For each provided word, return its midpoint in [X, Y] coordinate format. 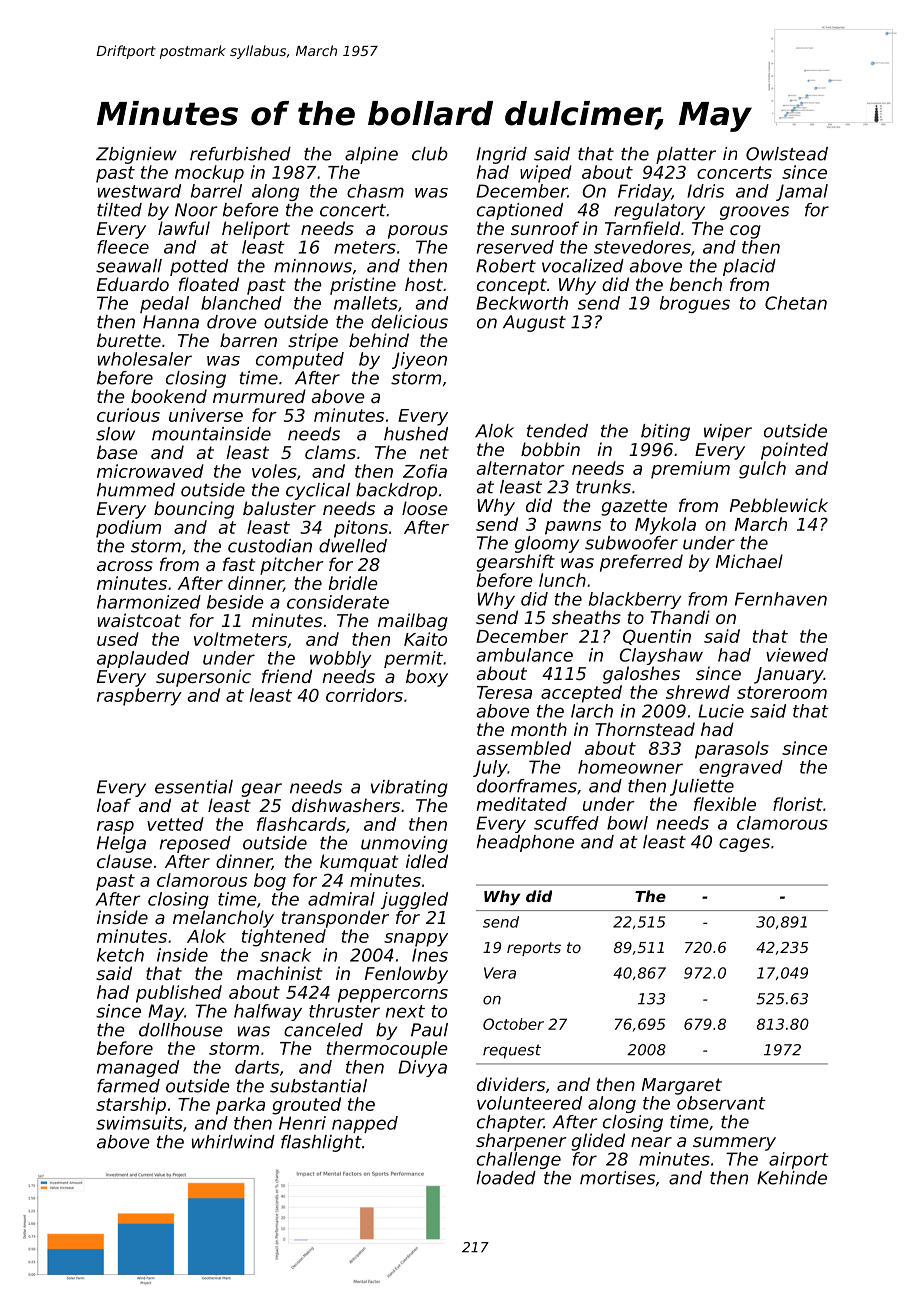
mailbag [413, 622]
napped [365, 1124]
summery [734, 1144]
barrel [216, 191]
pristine [363, 286]
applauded [143, 659]
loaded [506, 1178]
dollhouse [181, 1030]
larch [592, 711]
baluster [279, 508]
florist [798, 804]
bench [696, 284]
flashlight [321, 1143]
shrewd [698, 692]
